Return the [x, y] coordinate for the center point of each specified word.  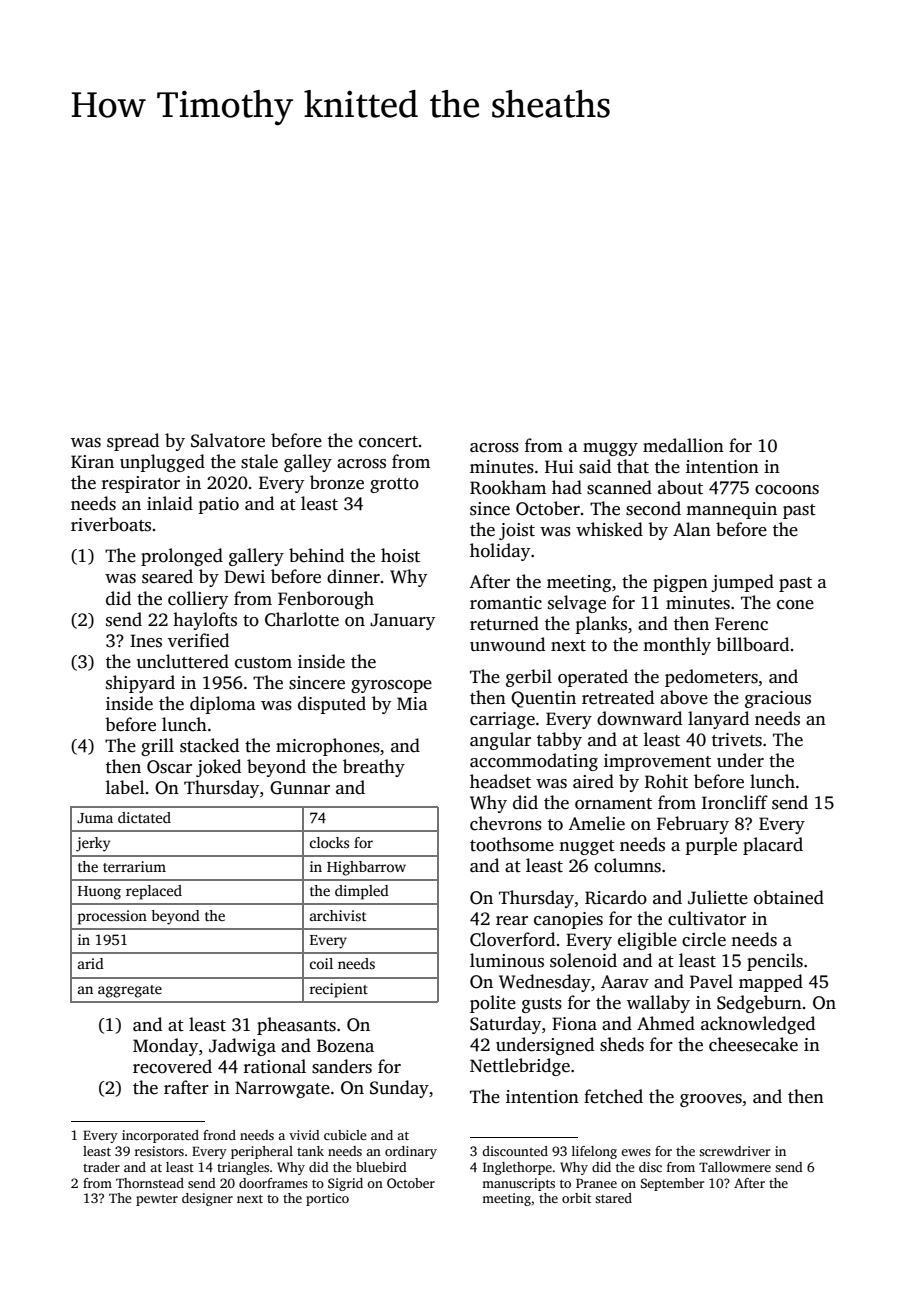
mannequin [731, 510]
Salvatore [228, 440]
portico [327, 1199]
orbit [576, 1198]
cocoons [787, 490]
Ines [146, 641]
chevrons [506, 823]
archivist [338, 915]
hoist [400, 555]
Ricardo [616, 897]
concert [388, 442]
